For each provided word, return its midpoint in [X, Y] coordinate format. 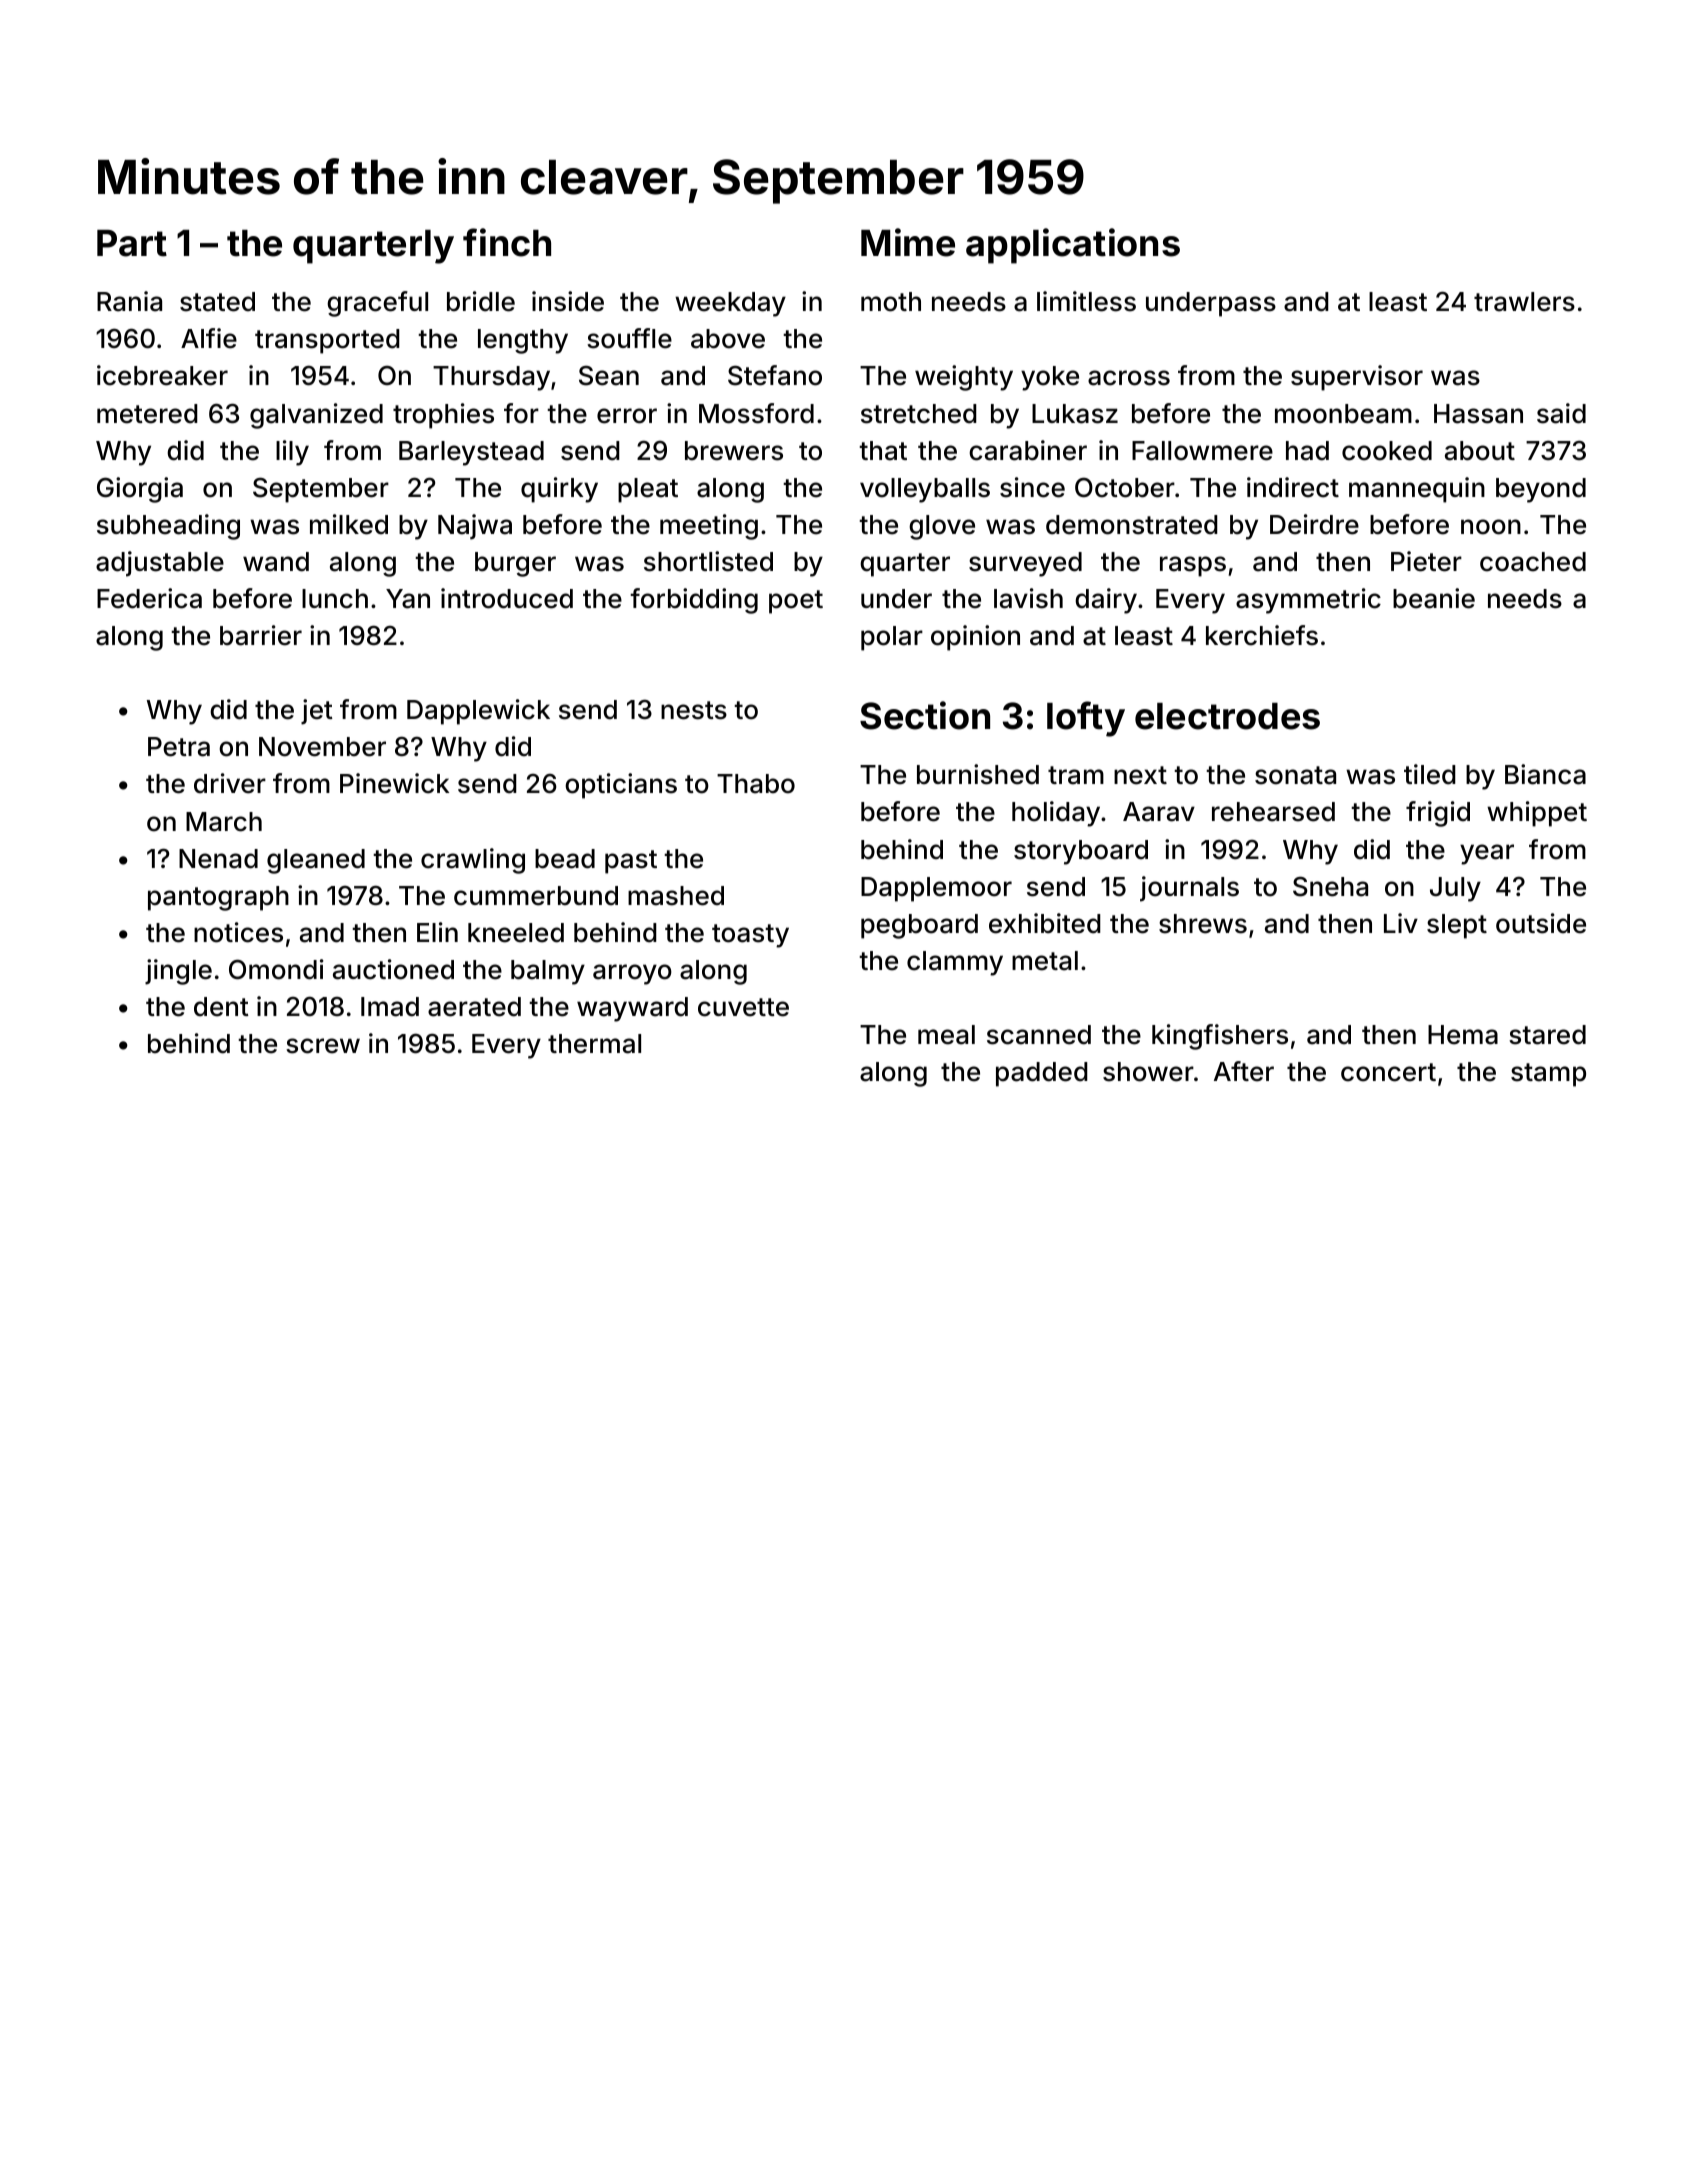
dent [221, 1007]
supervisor [1357, 378]
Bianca [1545, 774]
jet [317, 712]
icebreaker [162, 375]
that [883, 451]
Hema [1463, 1035]
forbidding [694, 601]
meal [946, 1035]
